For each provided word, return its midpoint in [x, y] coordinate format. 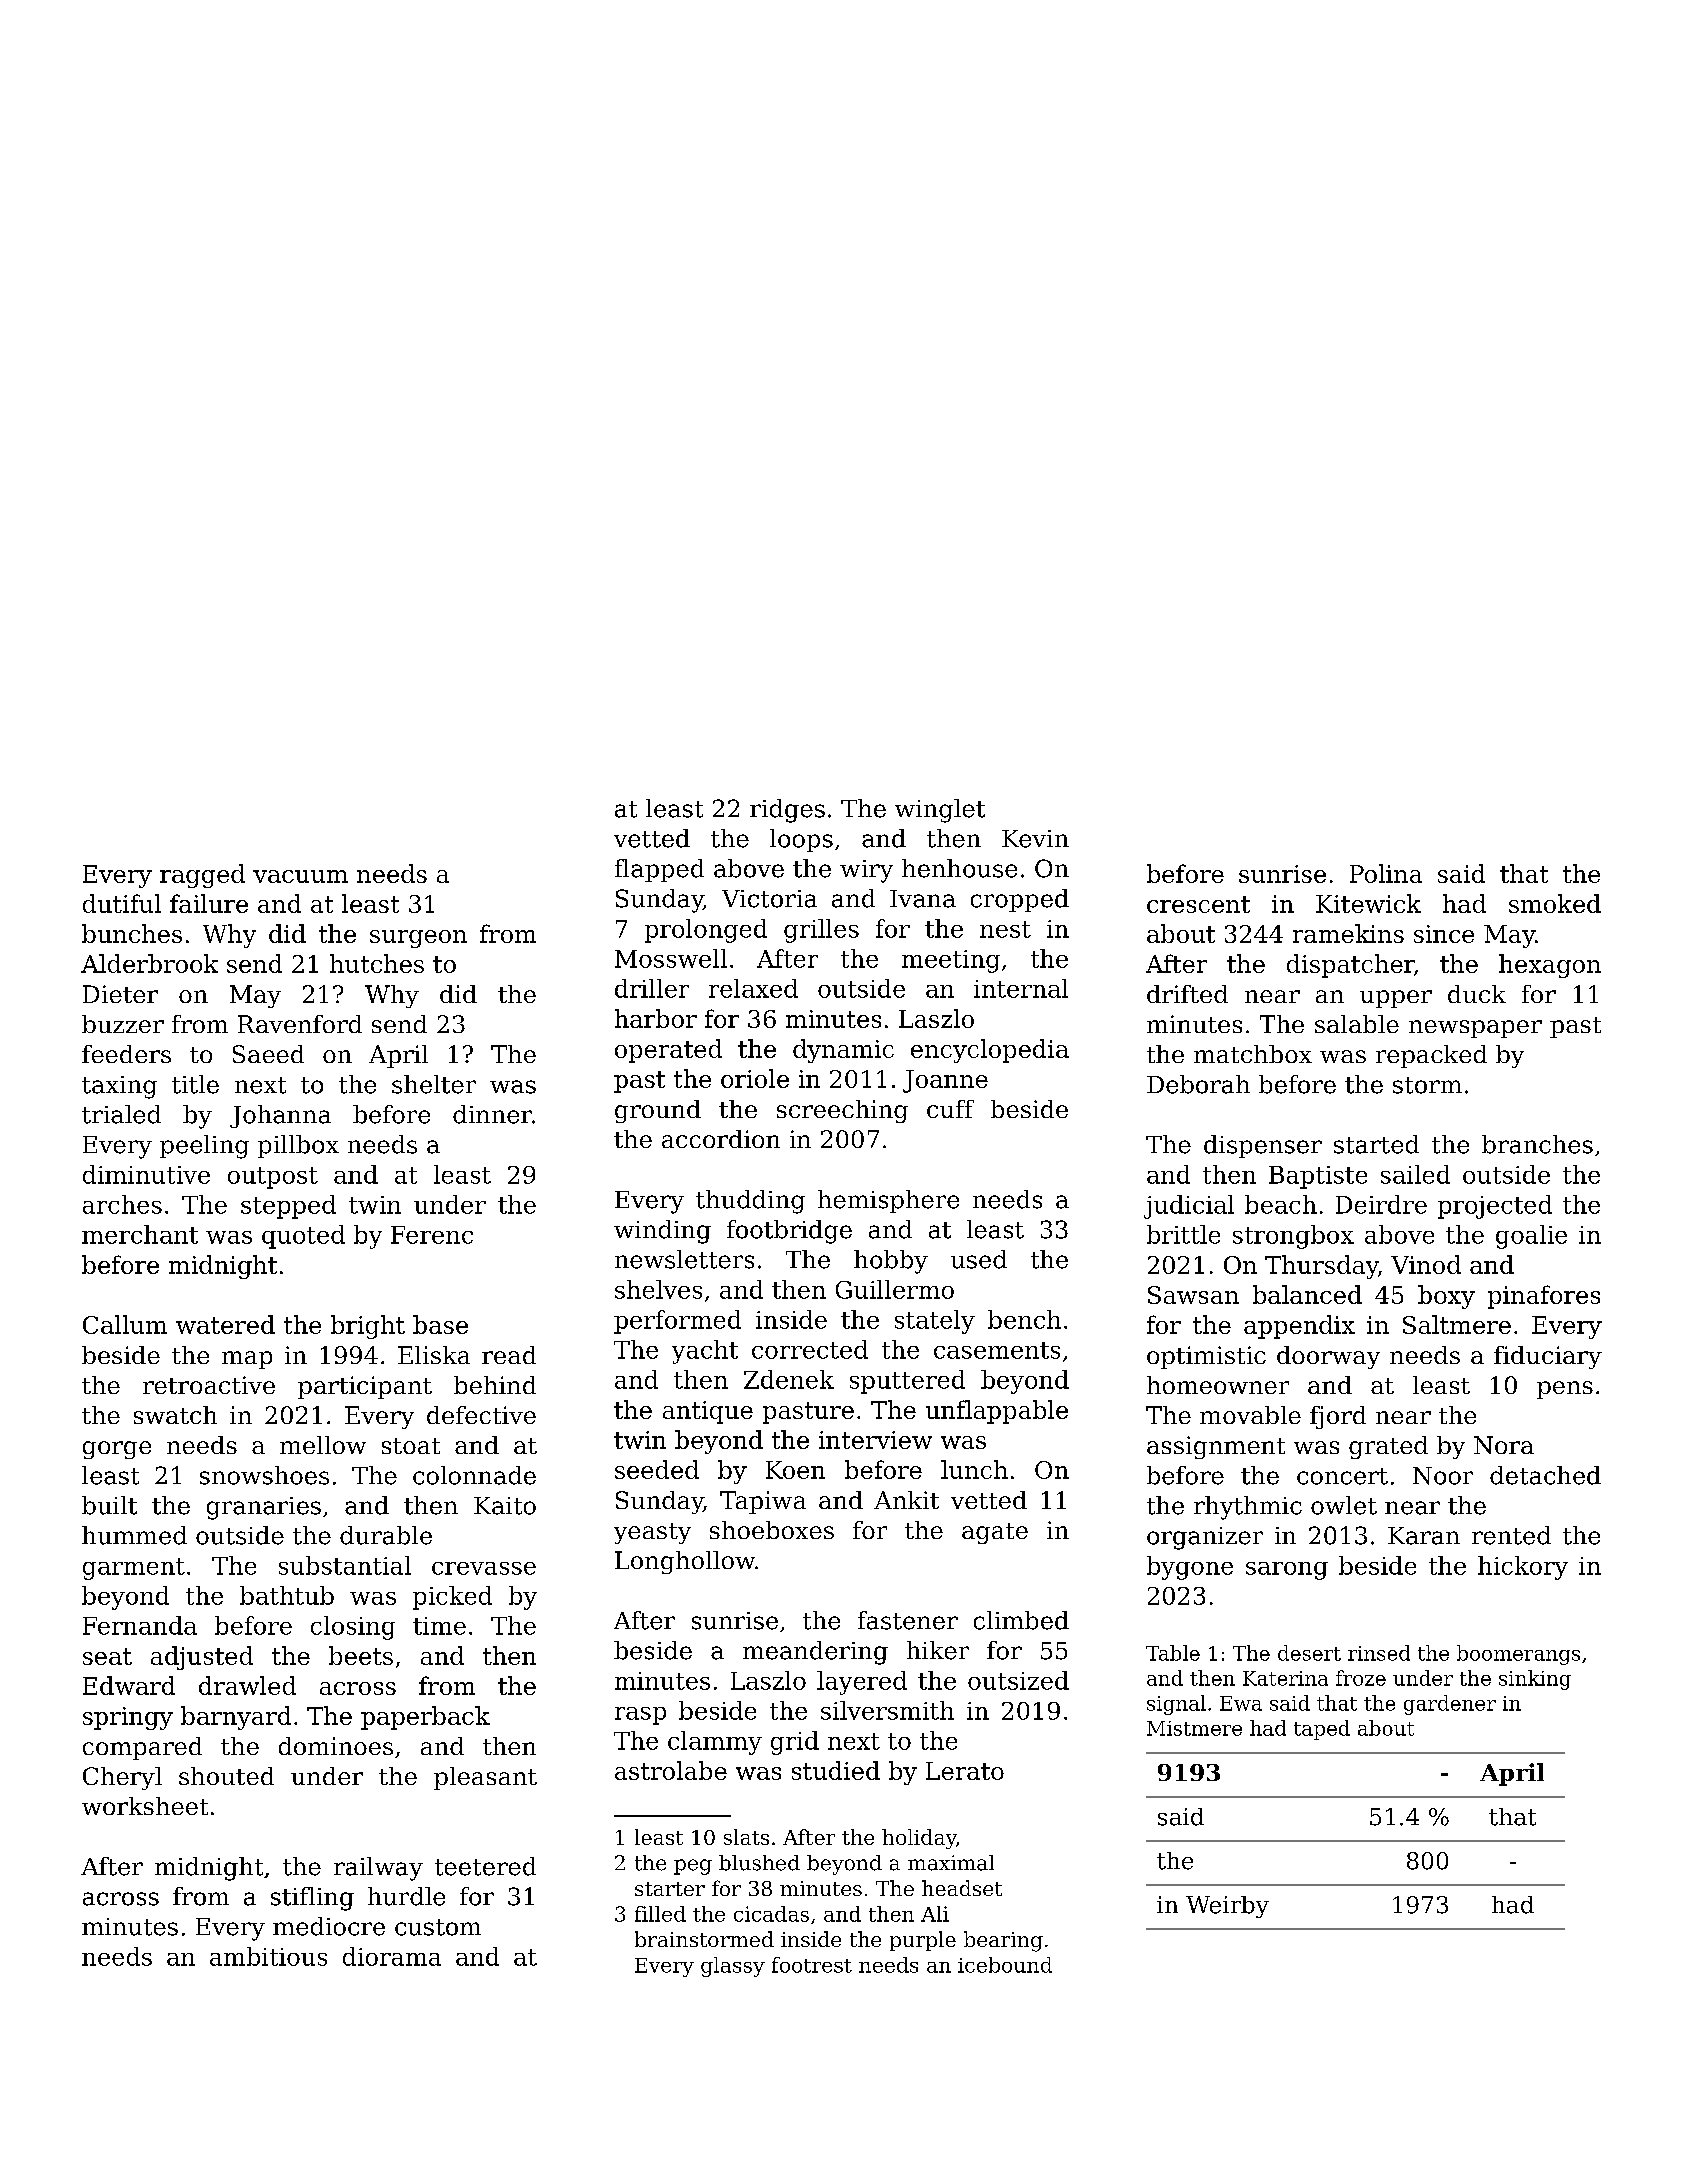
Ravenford [300, 1024]
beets [361, 1655]
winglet [940, 811]
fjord [1338, 1417]
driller [652, 988]
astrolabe [671, 1770]
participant [365, 1387]
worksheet [145, 1806]
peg [693, 1867]
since [1444, 934]
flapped [659, 870]
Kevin [1035, 839]
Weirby [1227, 1907]
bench [1024, 1319]
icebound [1005, 1965]
